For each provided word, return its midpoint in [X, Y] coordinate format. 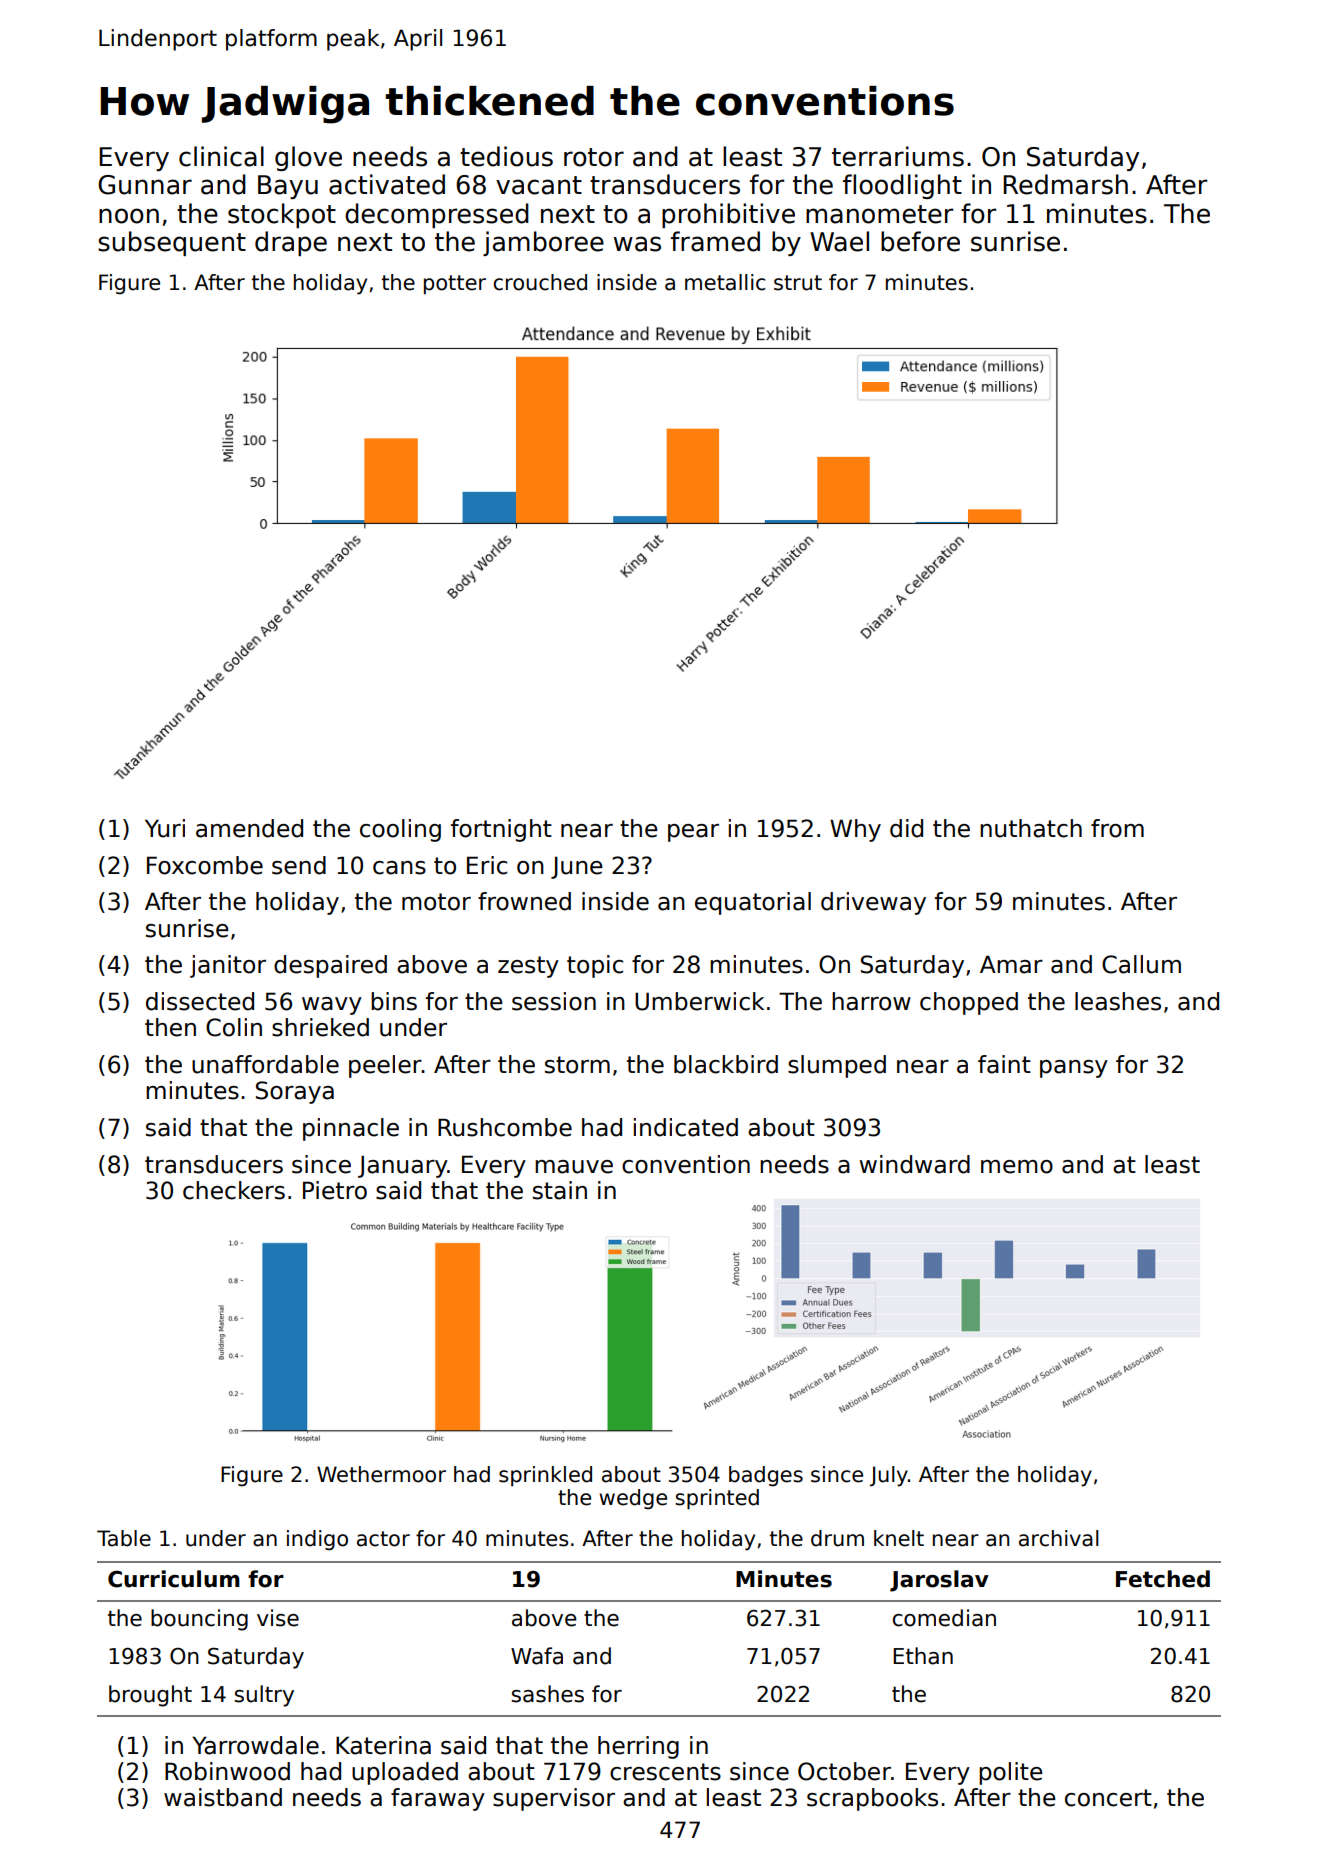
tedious [506, 156]
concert [1108, 1798]
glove [308, 158]
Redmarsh [1065, 184]
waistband [223, 1797]
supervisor [554, 1799]
